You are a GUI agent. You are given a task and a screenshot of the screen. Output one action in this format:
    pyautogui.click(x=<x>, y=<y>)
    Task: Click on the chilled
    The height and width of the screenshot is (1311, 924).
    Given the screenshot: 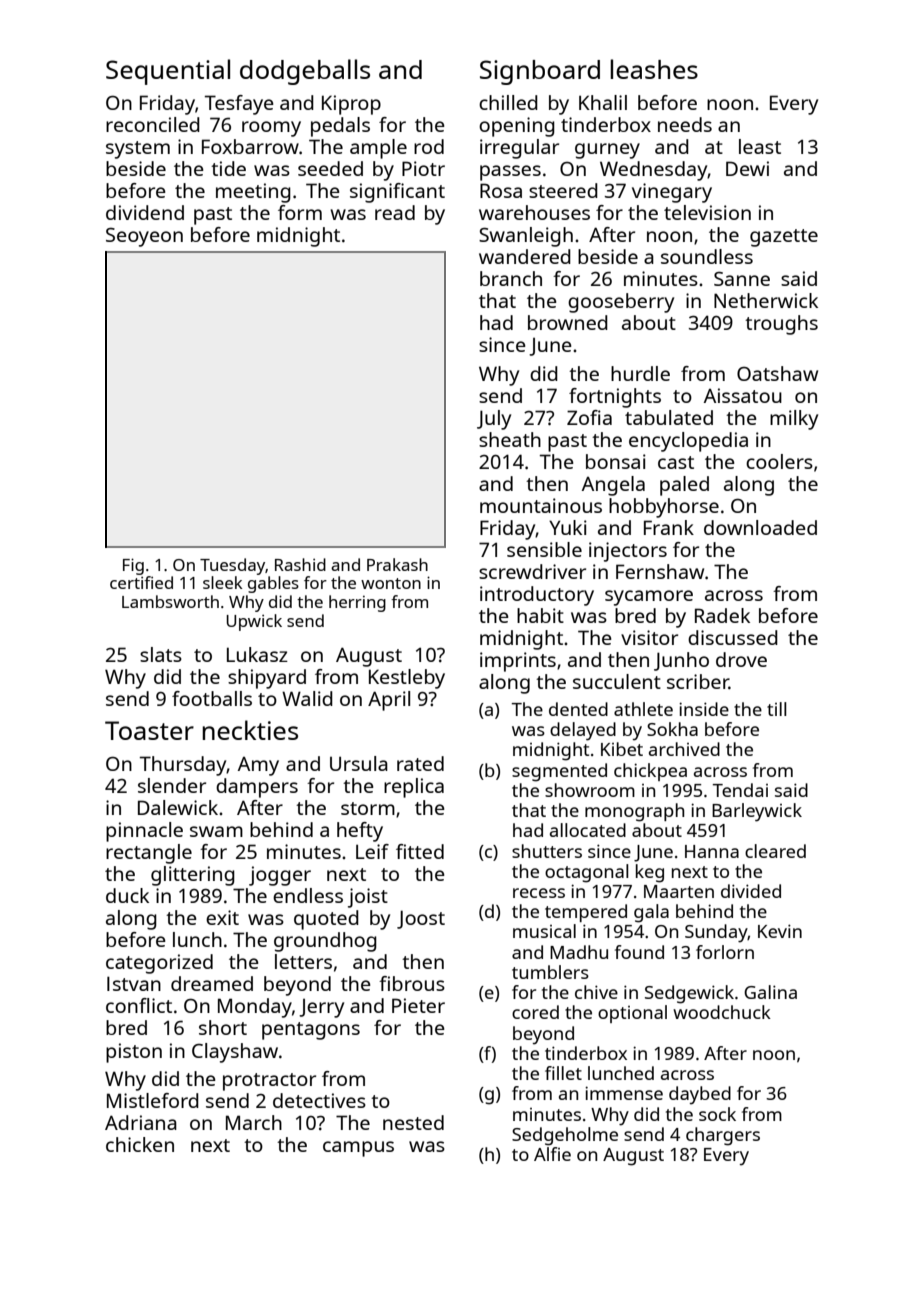 What is the action you would take?
    pyautogui.click(x=508, y=102)
